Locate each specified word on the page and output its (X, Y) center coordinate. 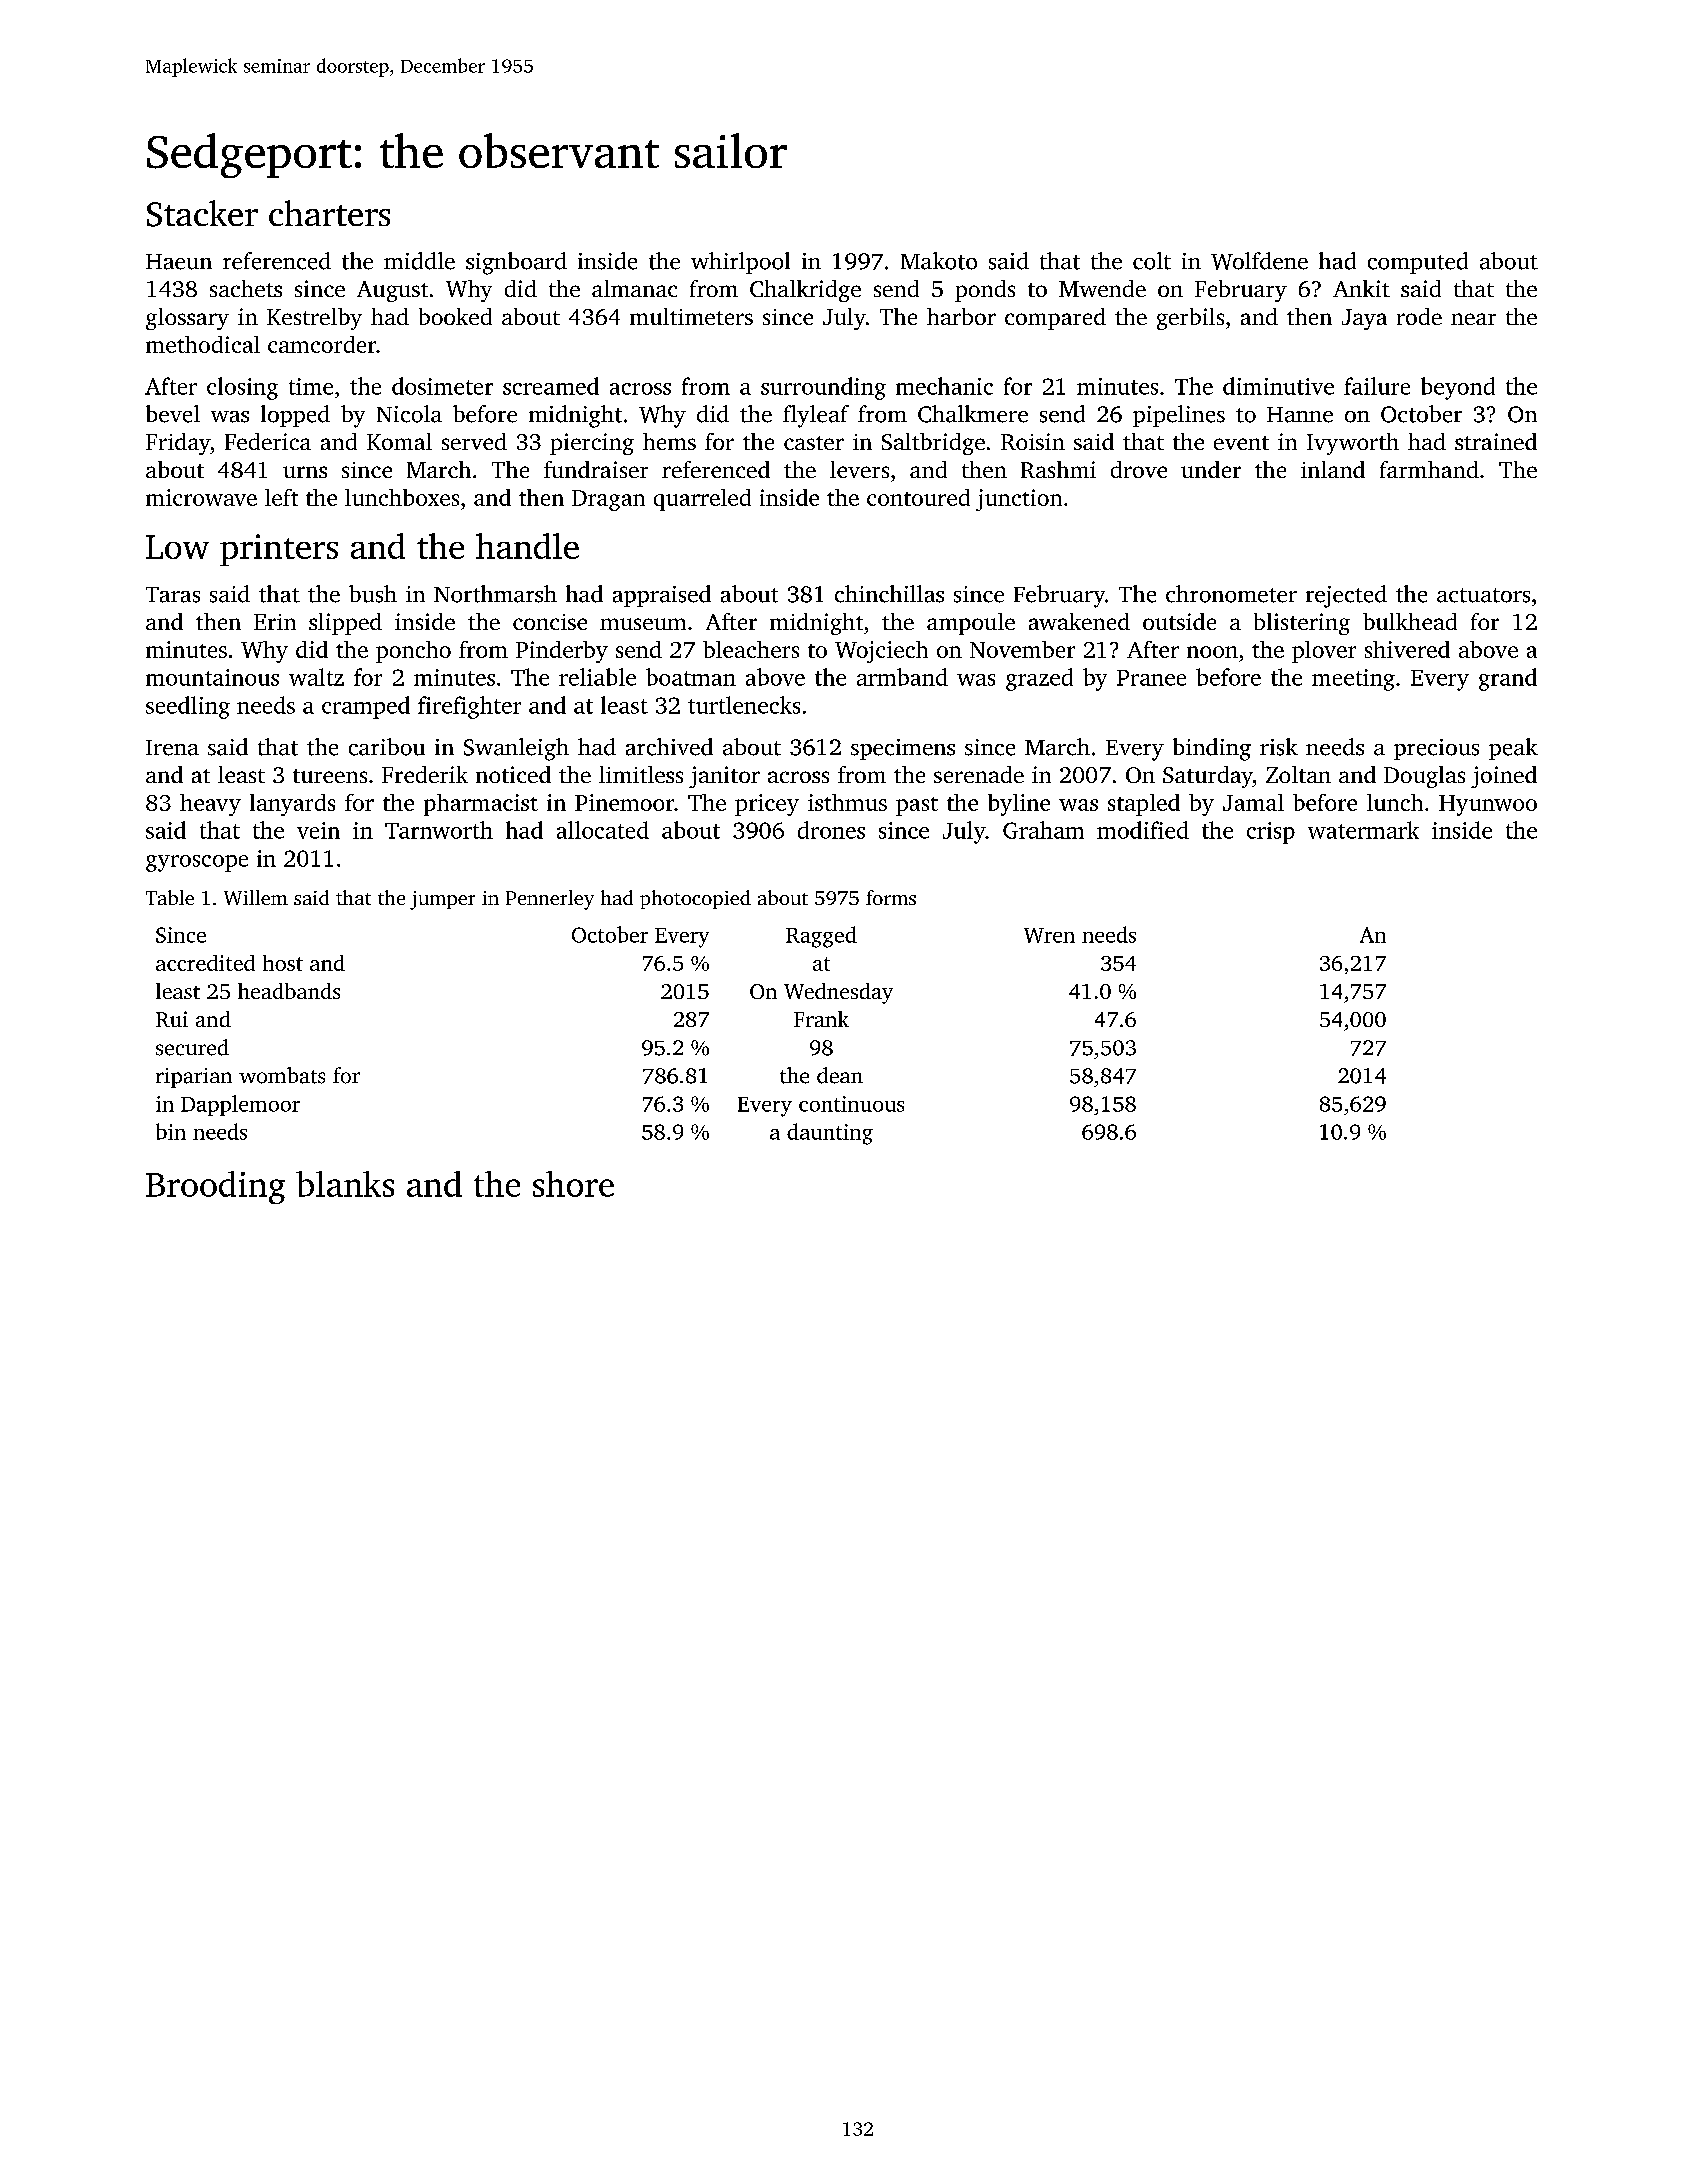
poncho (413, 652)
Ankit (1361, 288)
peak (1513, 749)
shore (573, 1184)
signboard (516, 263)
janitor (724, 777)
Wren (1049, 935)
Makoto (939, 261)
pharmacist (481, 805)
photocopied (695, 899)
